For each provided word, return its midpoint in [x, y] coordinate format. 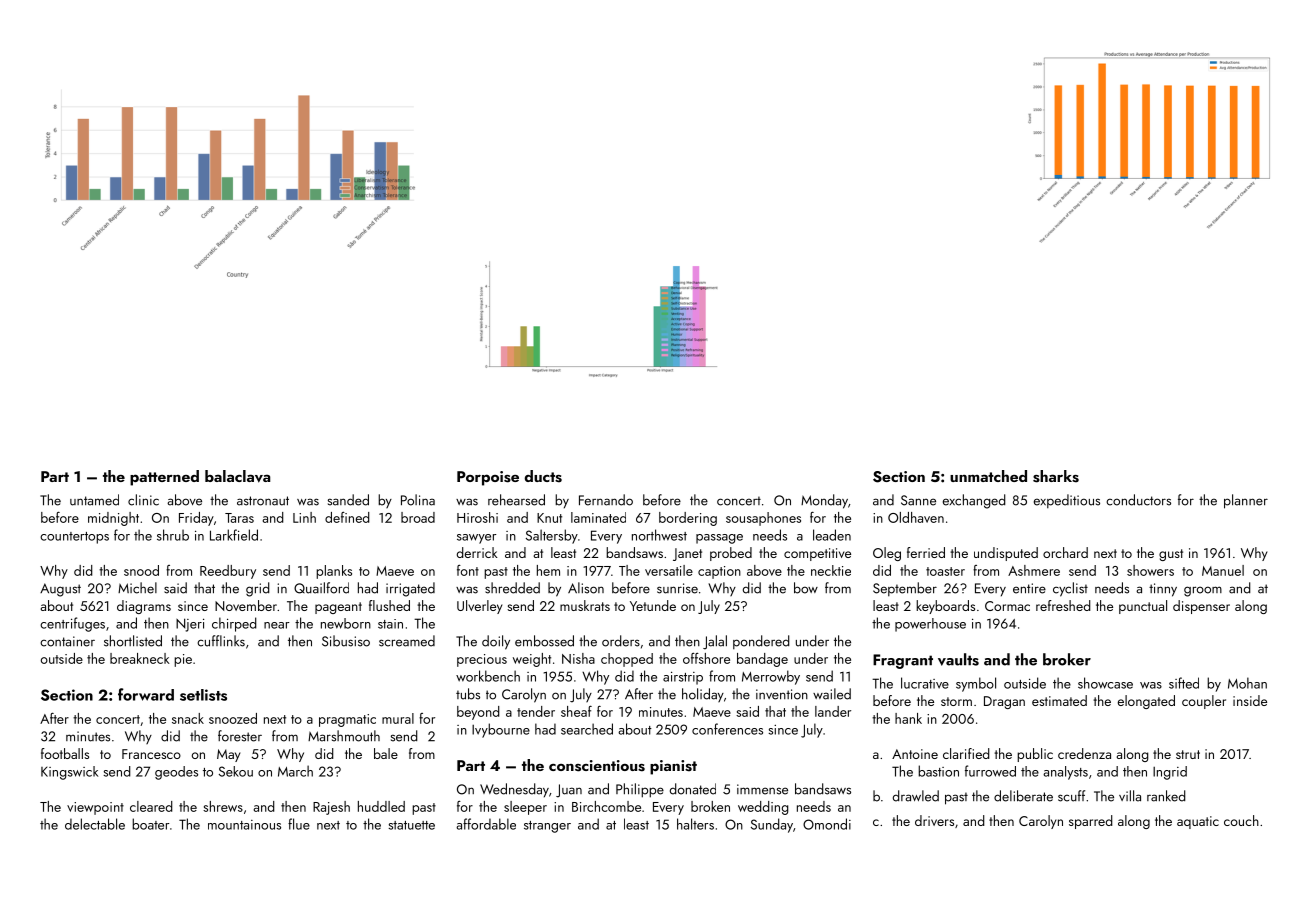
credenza [1084, 753]
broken [710, 806]
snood [141, 570]
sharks [1056, 476]
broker [1067, 659]
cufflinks [221, 641]
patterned [164, 478]
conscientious [597, 766]
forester [240, 736]
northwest [659, 535]
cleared [151, 806]
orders [621, 641]
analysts [1065, 773]
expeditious [1067, 501]
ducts [543, 476]
